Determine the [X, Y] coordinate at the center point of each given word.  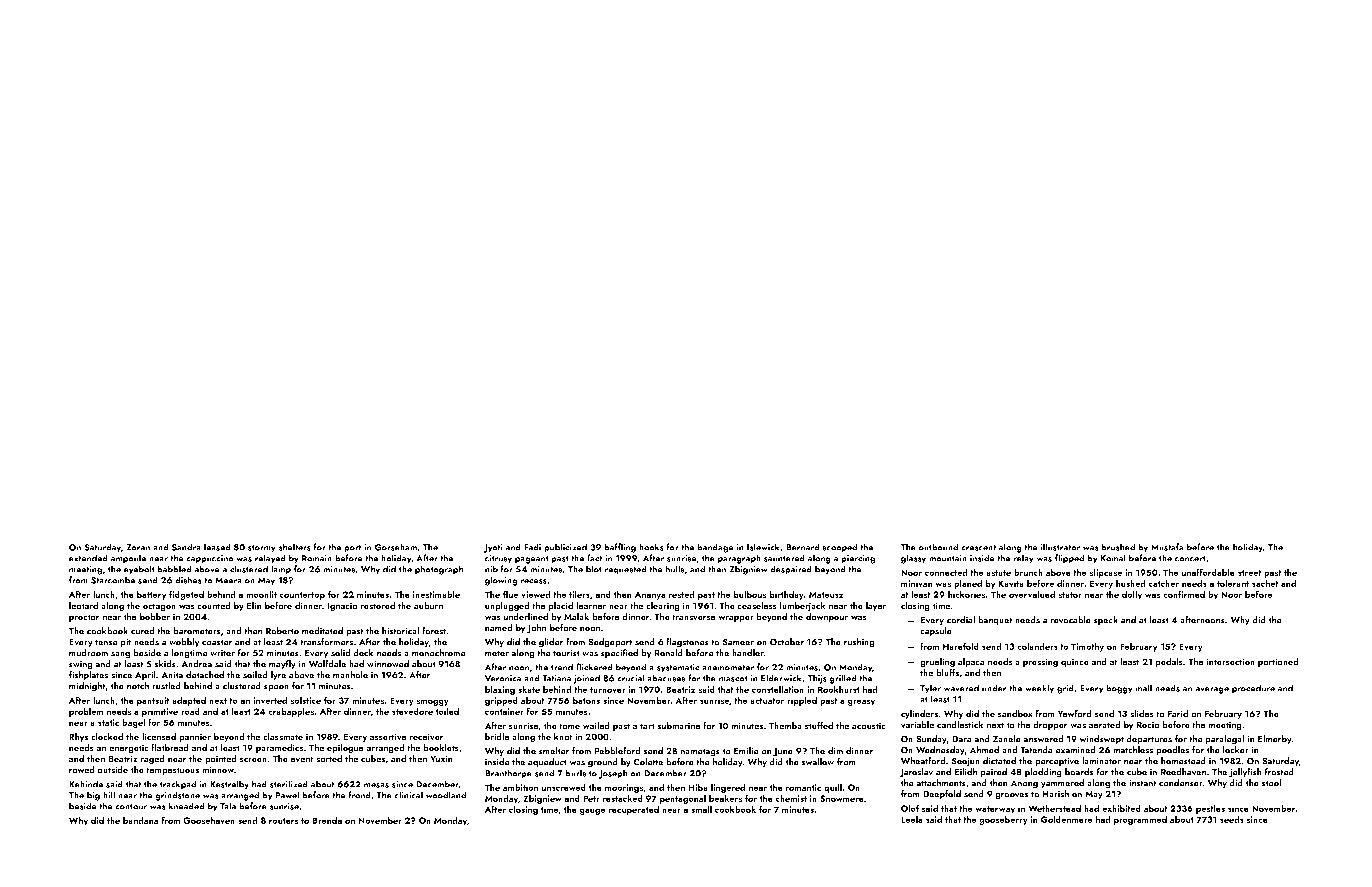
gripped [501, 701]
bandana [140, 820]
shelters [295, 547]
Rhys [78, 737]
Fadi [532, 547]
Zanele [1007, 739]
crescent [978, 548]
